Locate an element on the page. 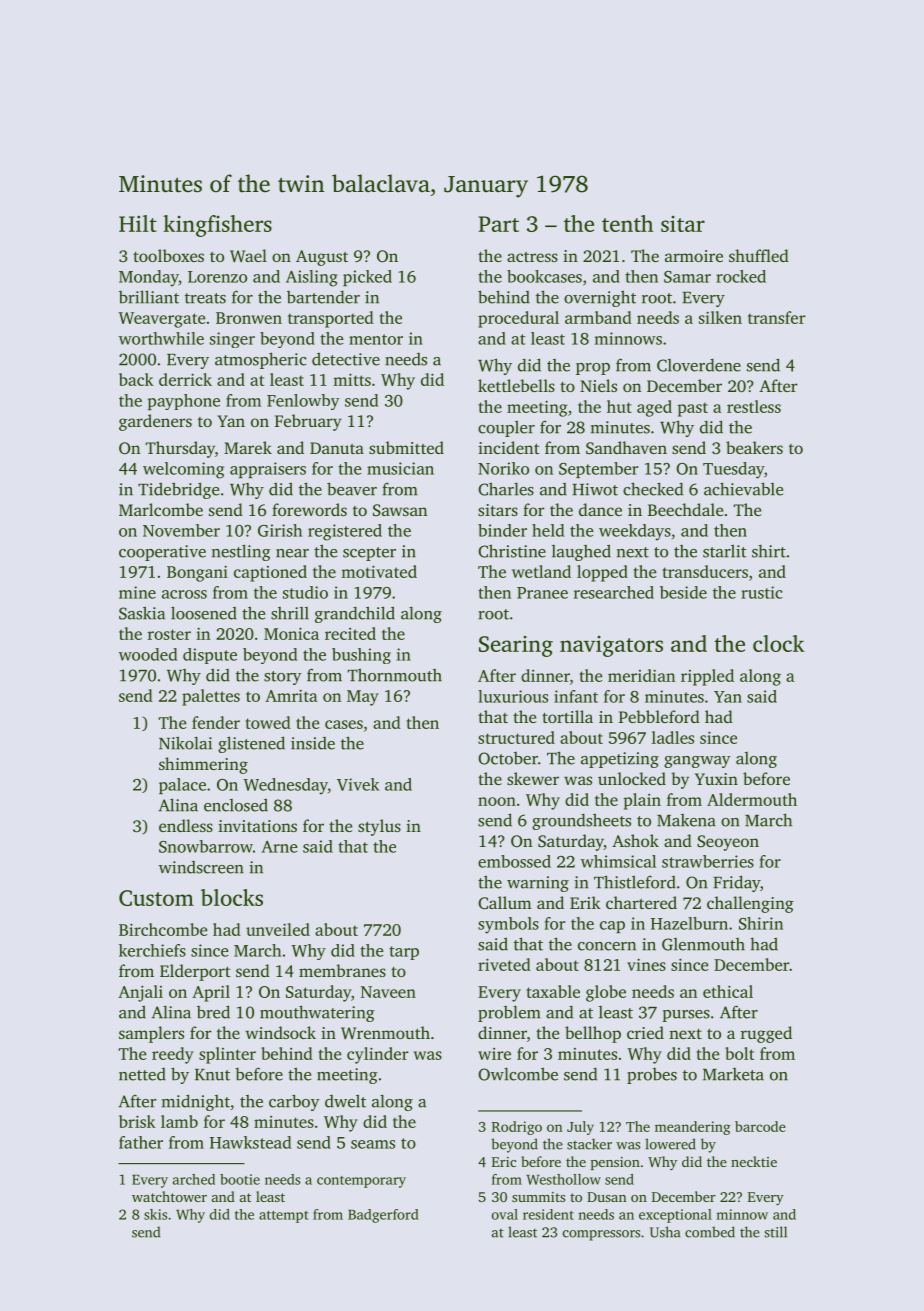 This document has width=924, height=1311. windsock is located at coordinates (280, 1032).
